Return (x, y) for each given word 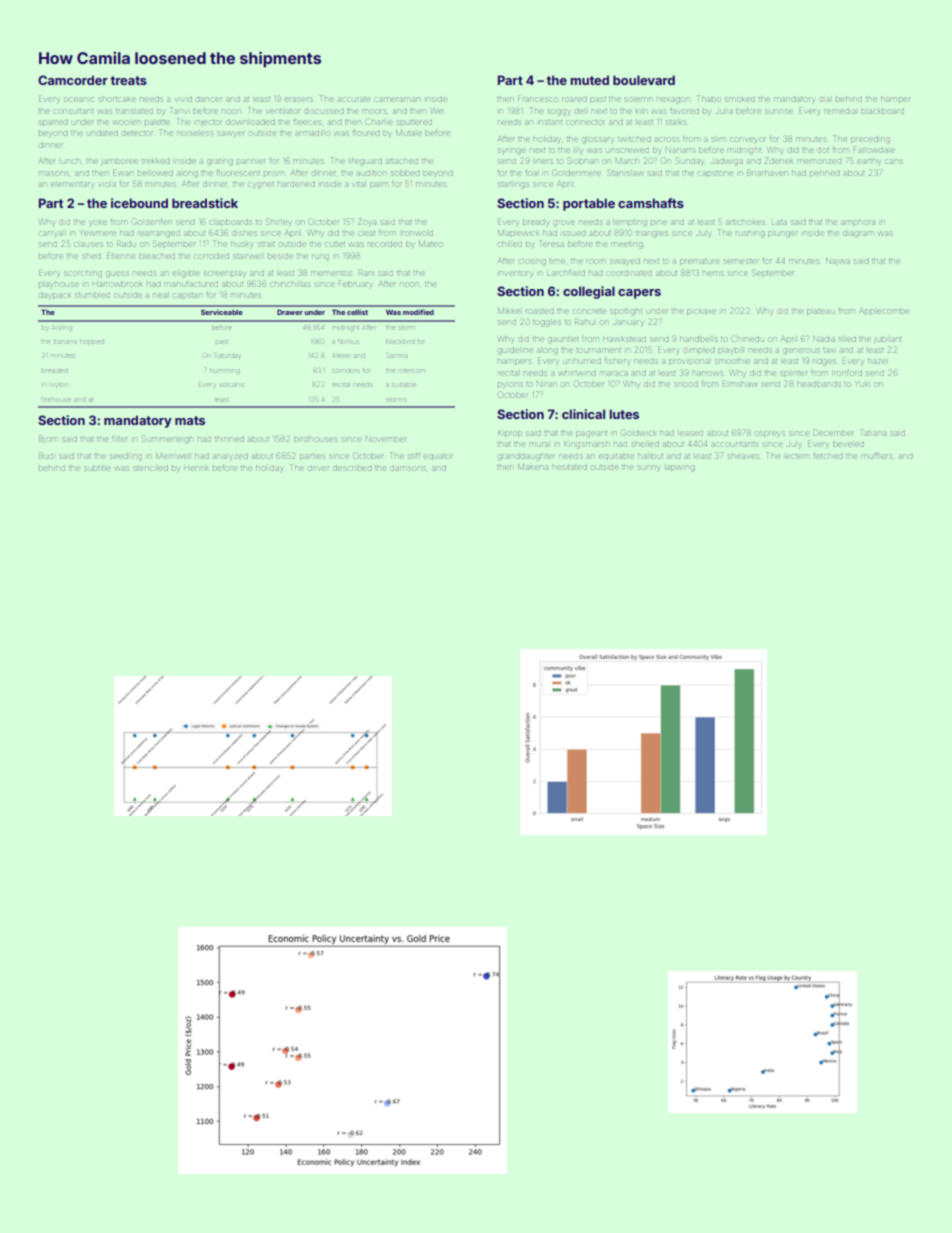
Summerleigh (167, 439)
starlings (513, 185)
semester (741, 261)
